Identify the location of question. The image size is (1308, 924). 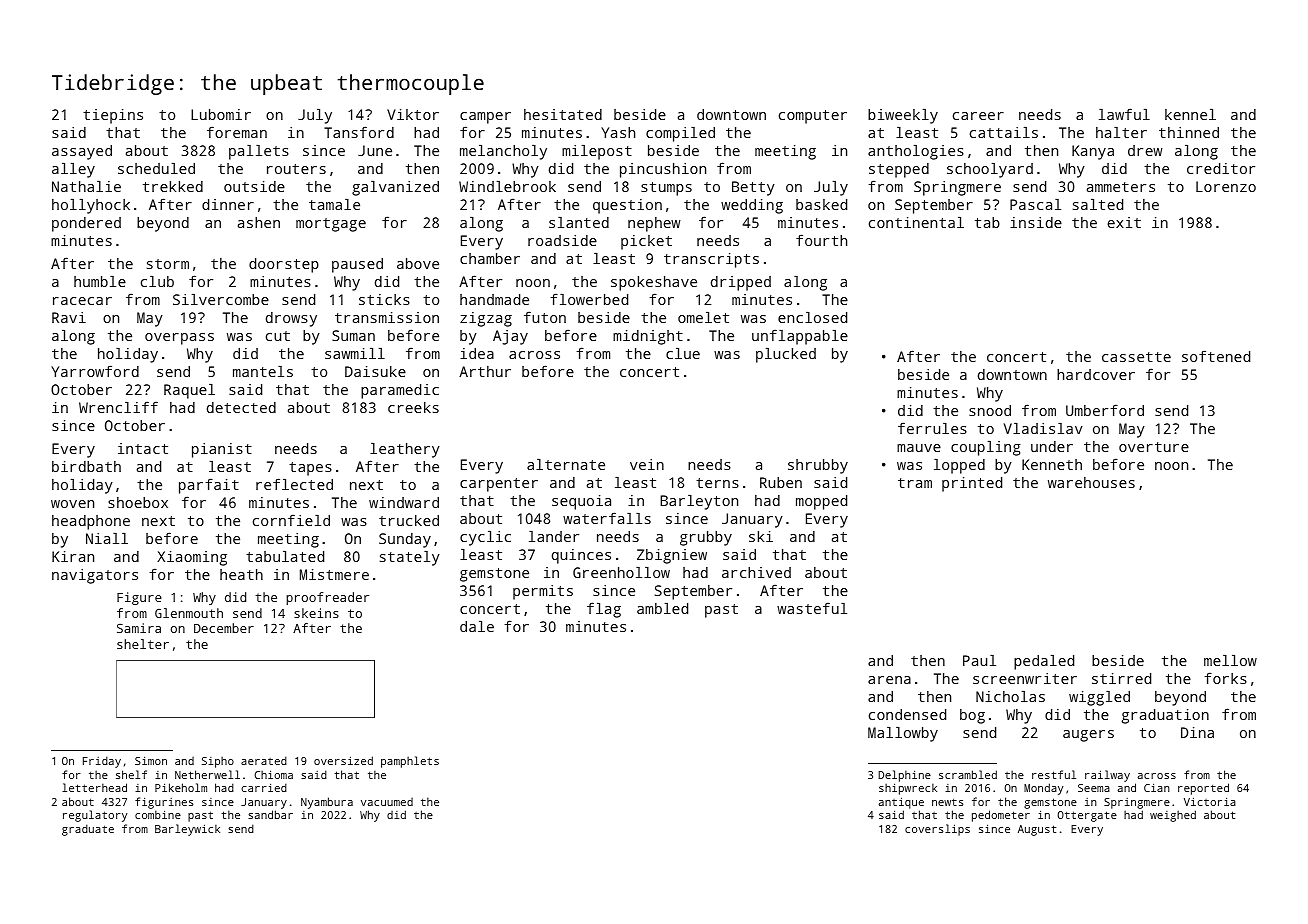
(627, 206).
